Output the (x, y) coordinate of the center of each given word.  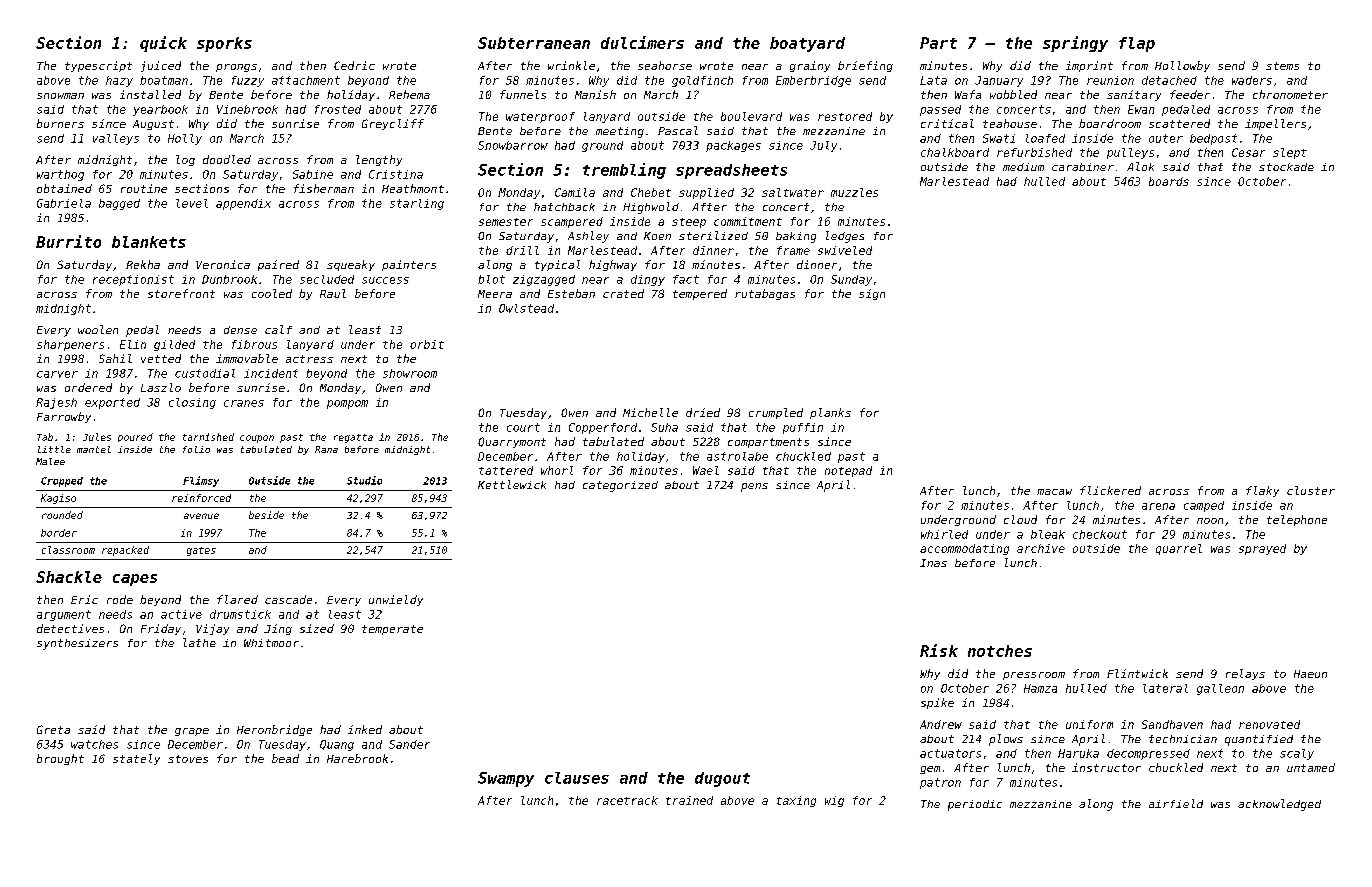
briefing (865, 66)
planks (830, 413)
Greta (53, 729)
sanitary (1134, 95)
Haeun (1310, 674)
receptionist (133, 280)
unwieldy (396, 600)
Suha (664, 427)
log (185, 160)
